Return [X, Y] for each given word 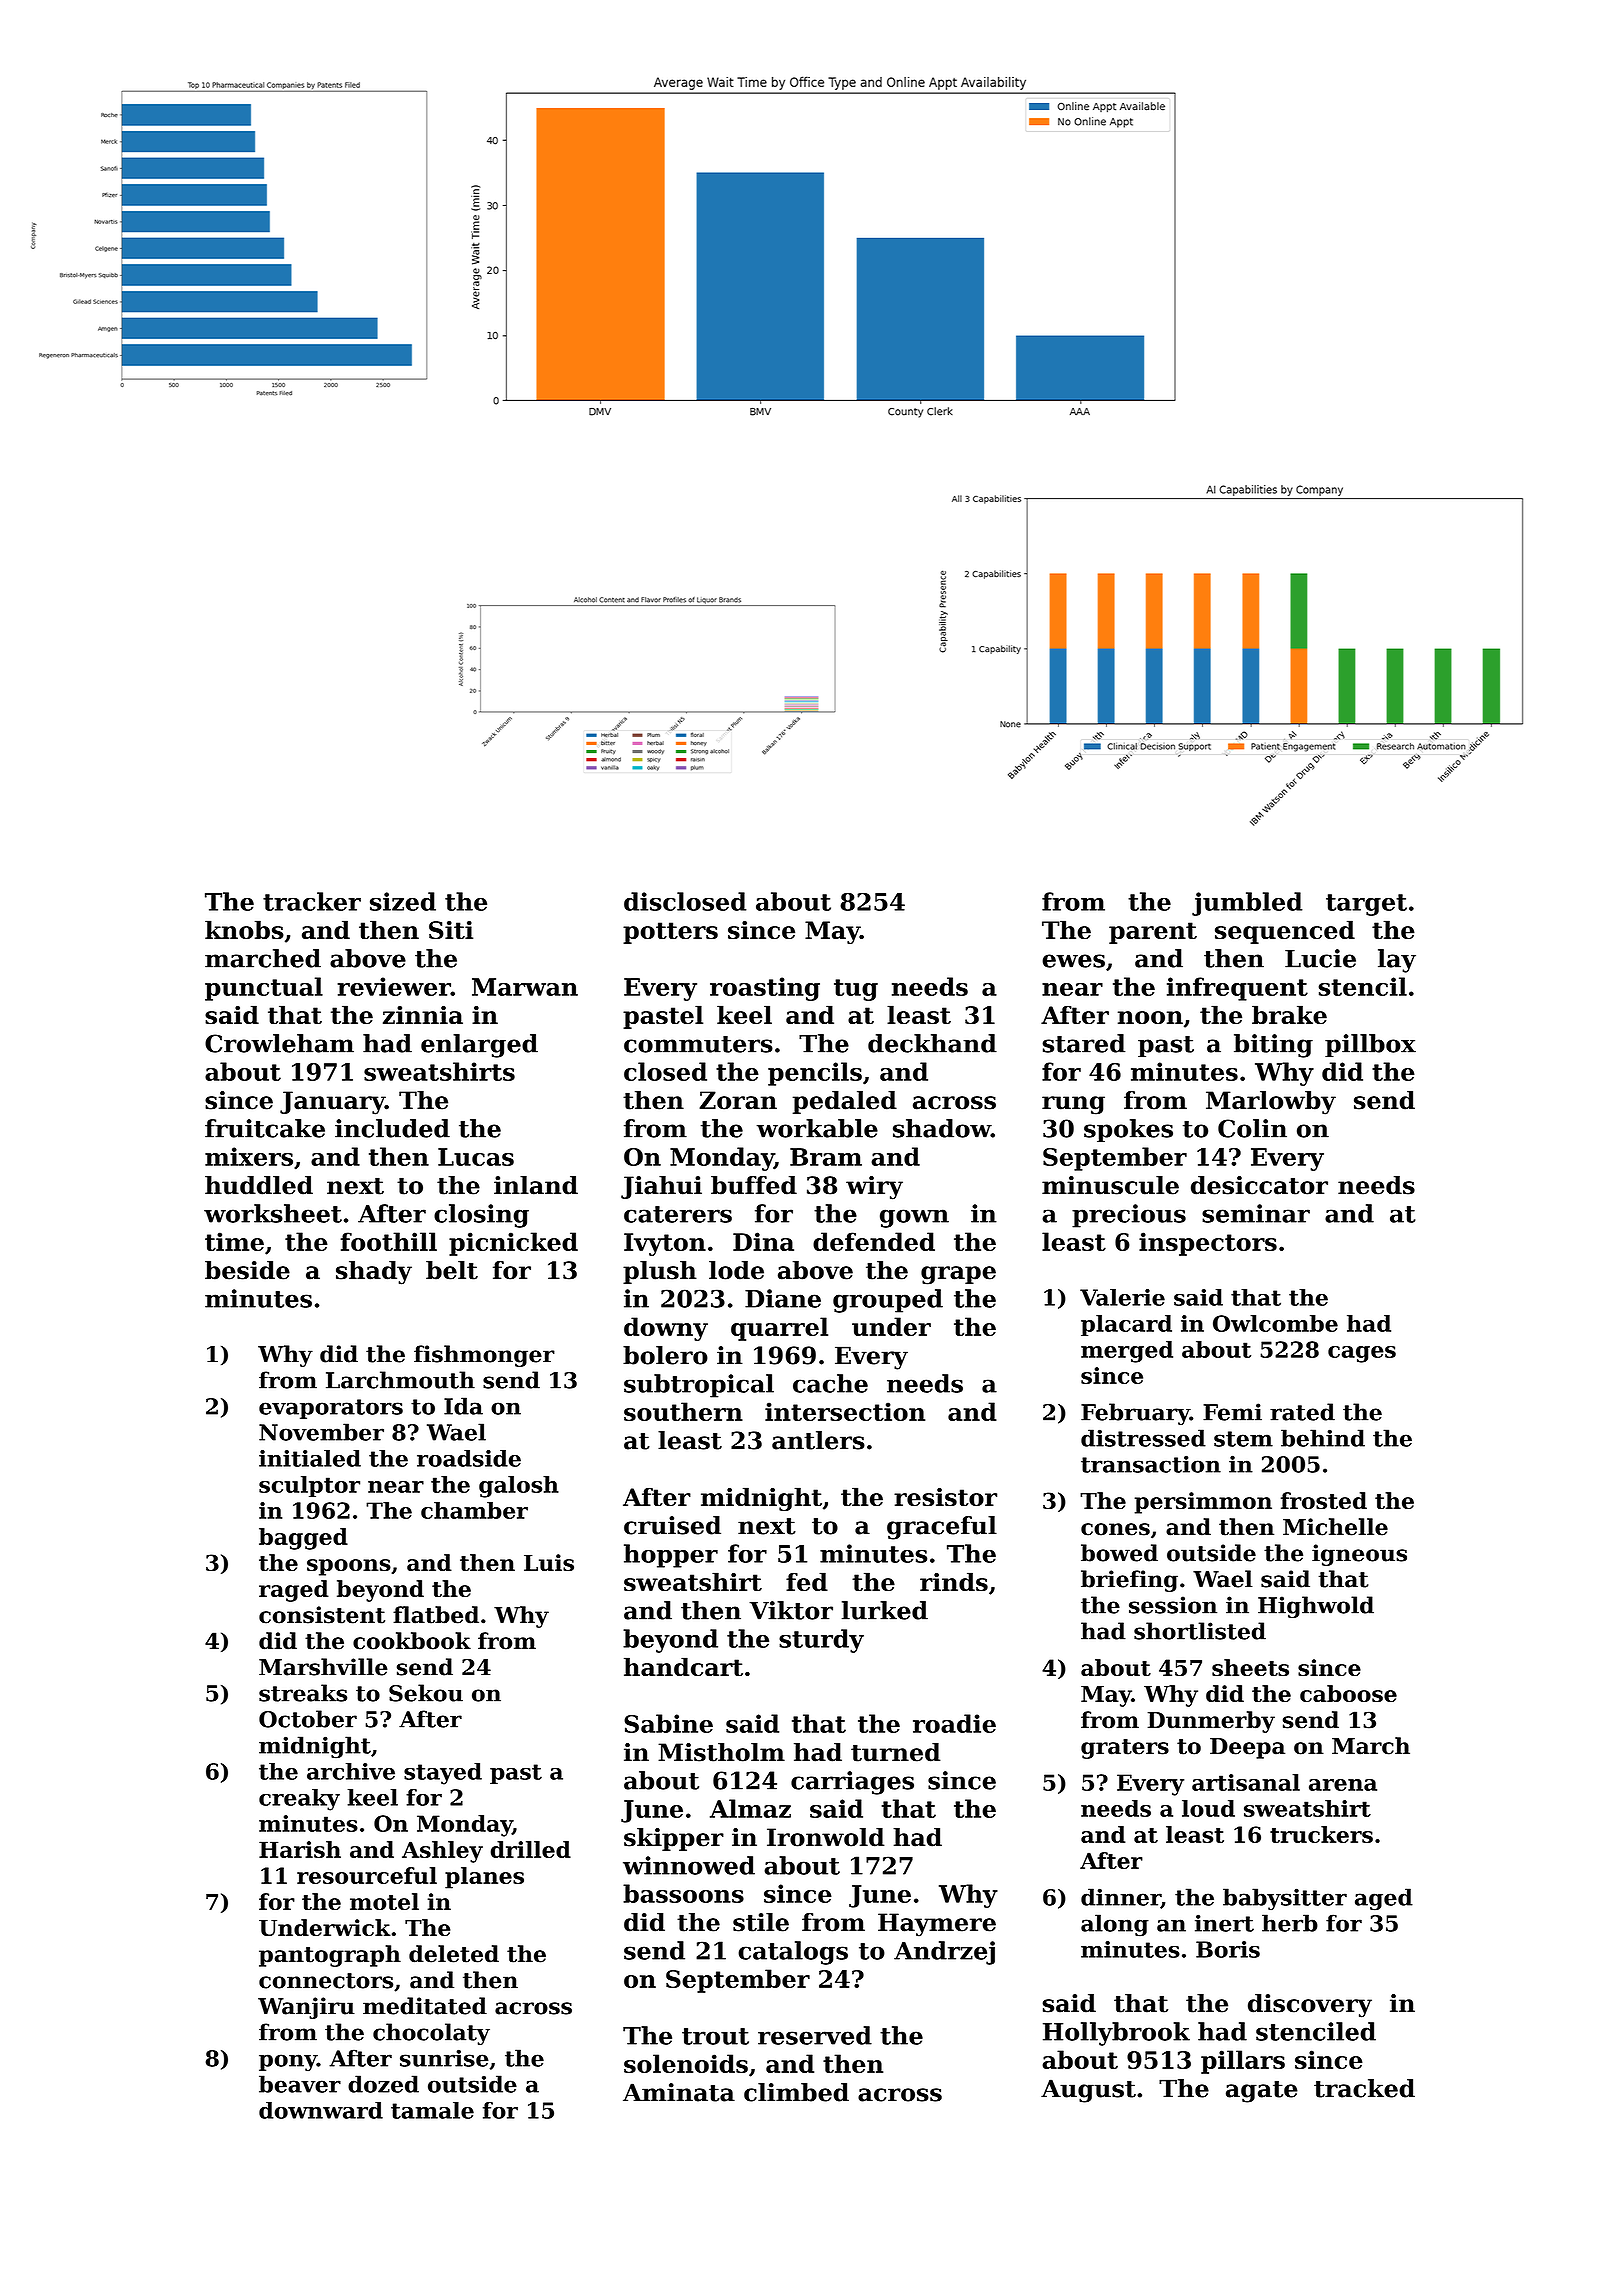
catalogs [793, 1953]
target [1366, 905]
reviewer [394, 986]
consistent [322, 1615]
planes [484, 1878]
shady [374, 1273]
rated [1302, 1412]
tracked [1364, 2088]
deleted [454, 1954]
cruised [672, 1525]
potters [670, 933]
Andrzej [944, 1953]
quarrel [779, 1329]
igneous [1359, 1555]
